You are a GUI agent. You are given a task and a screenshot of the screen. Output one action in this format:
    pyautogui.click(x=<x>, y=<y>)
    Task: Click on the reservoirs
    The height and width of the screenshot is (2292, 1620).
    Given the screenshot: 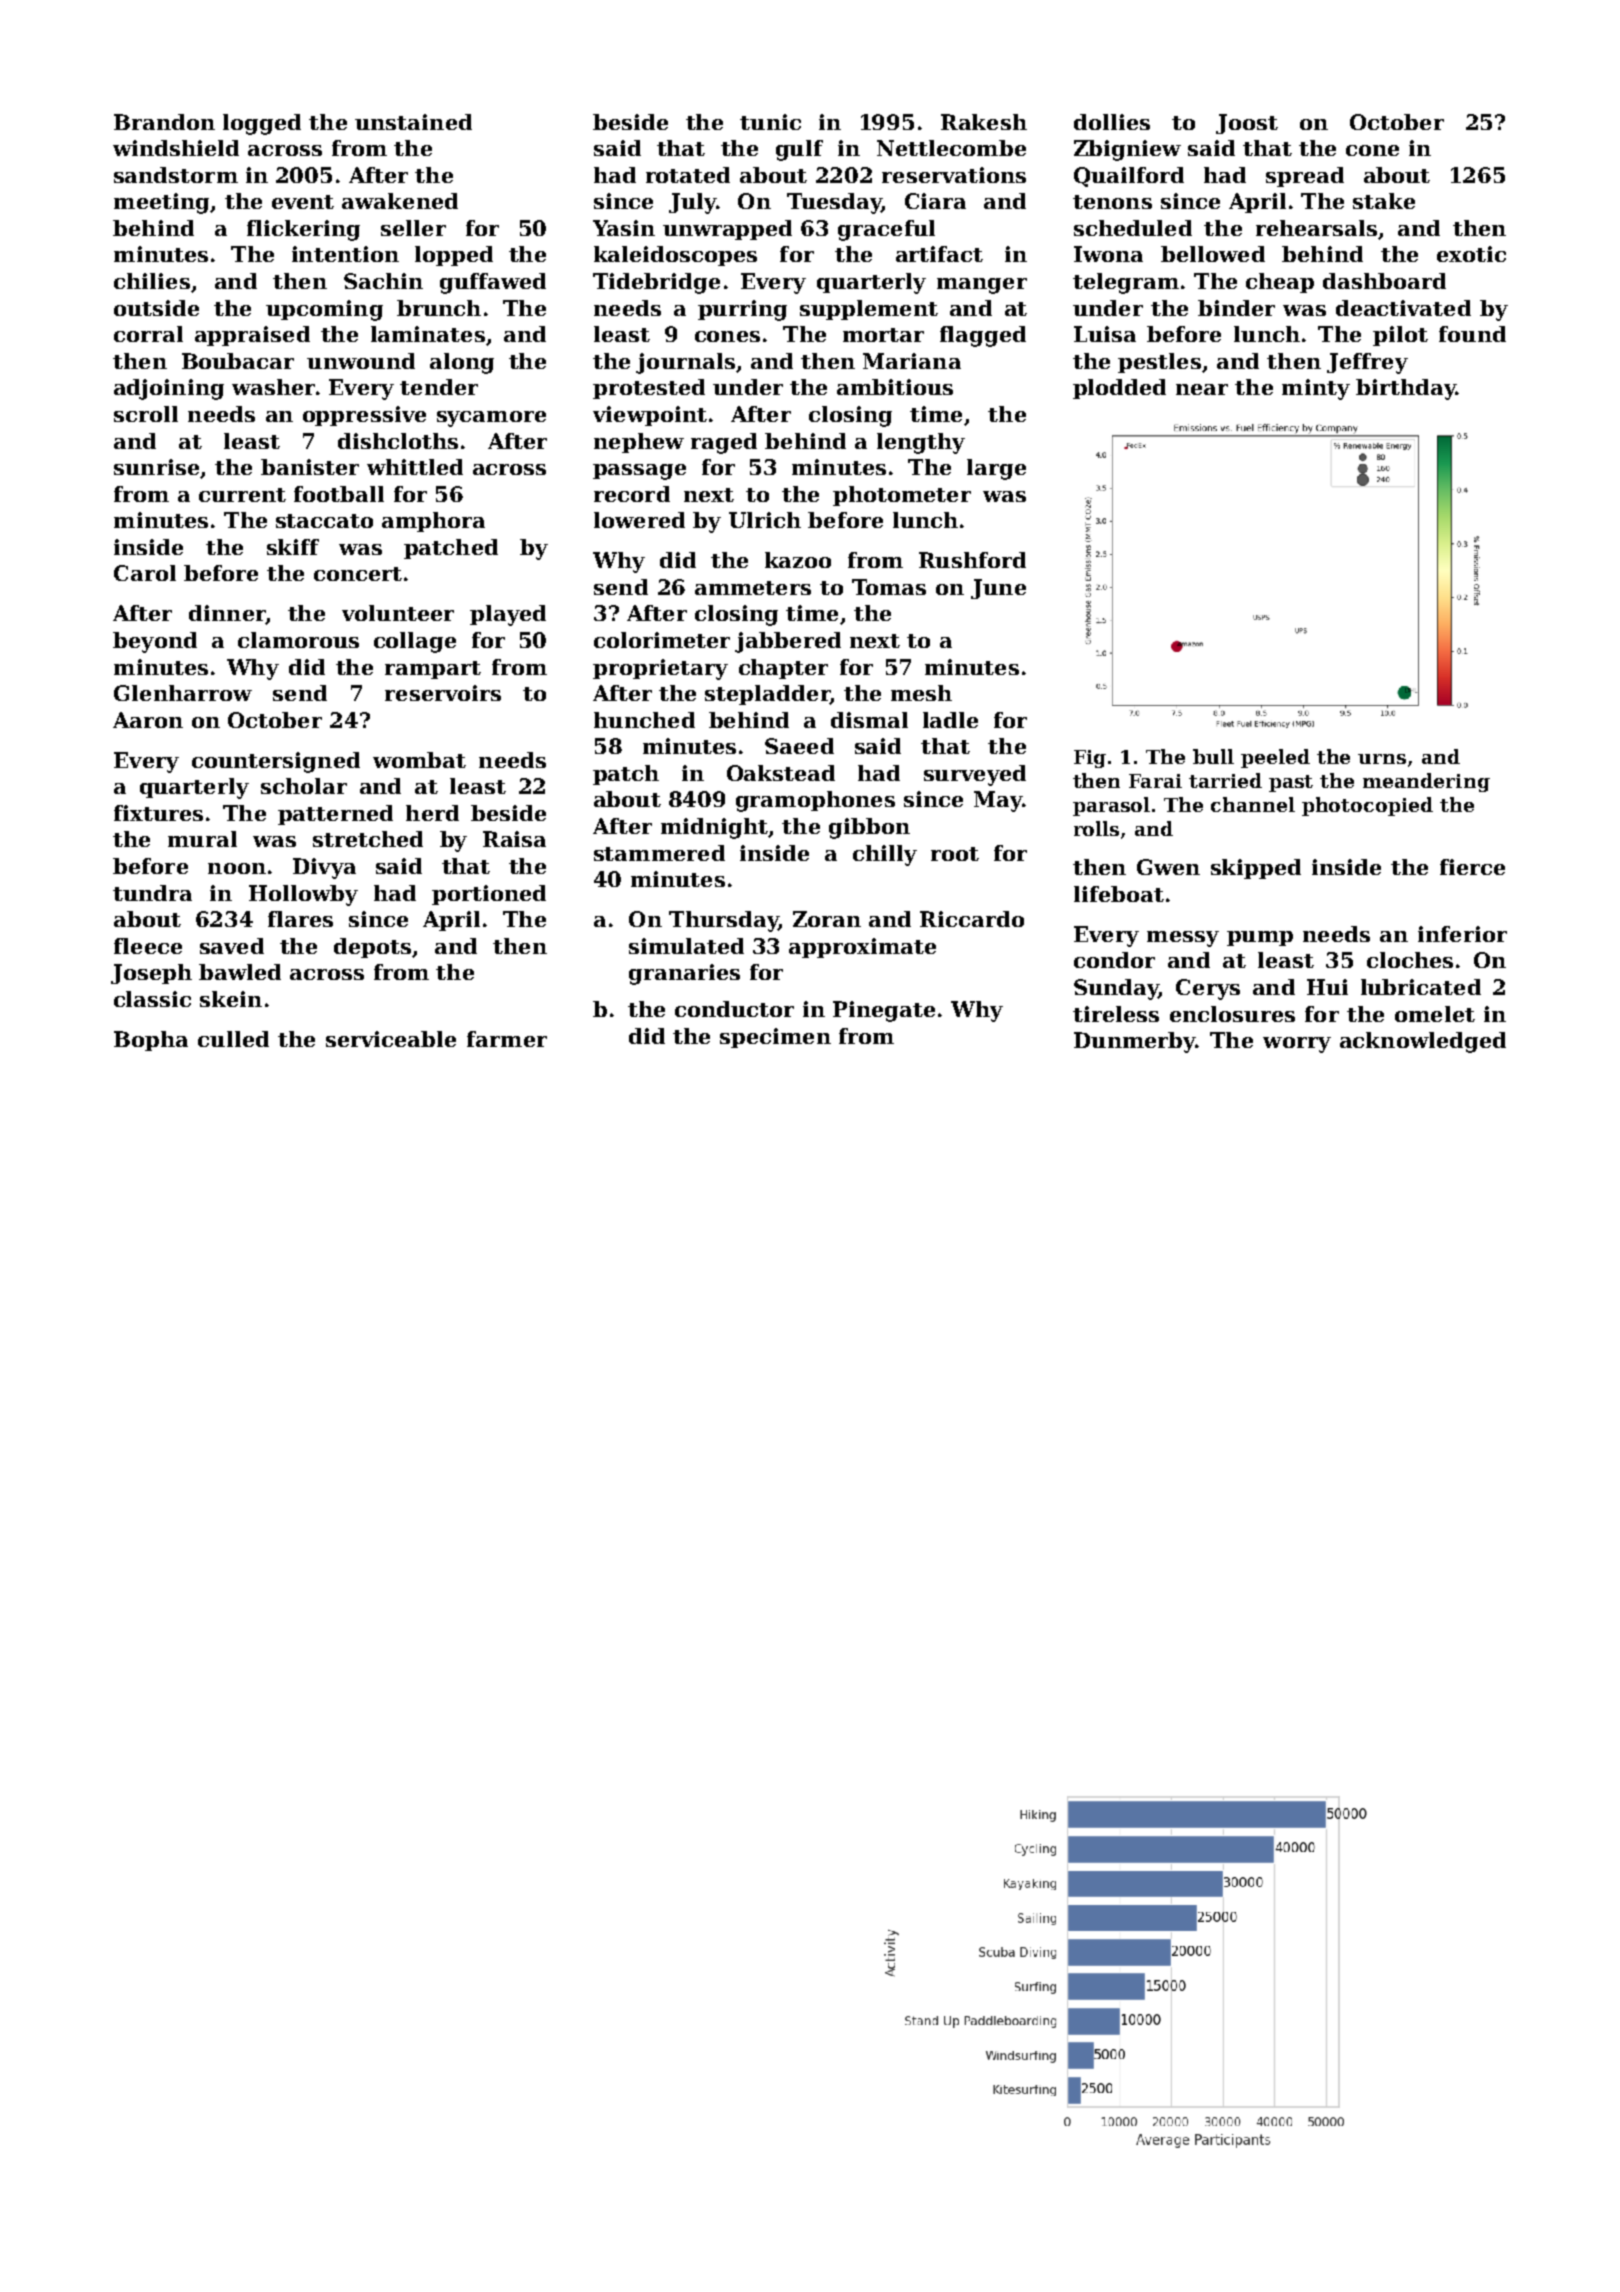 What is the action you would take?
    pyautogui.click(x=443, y=693)
